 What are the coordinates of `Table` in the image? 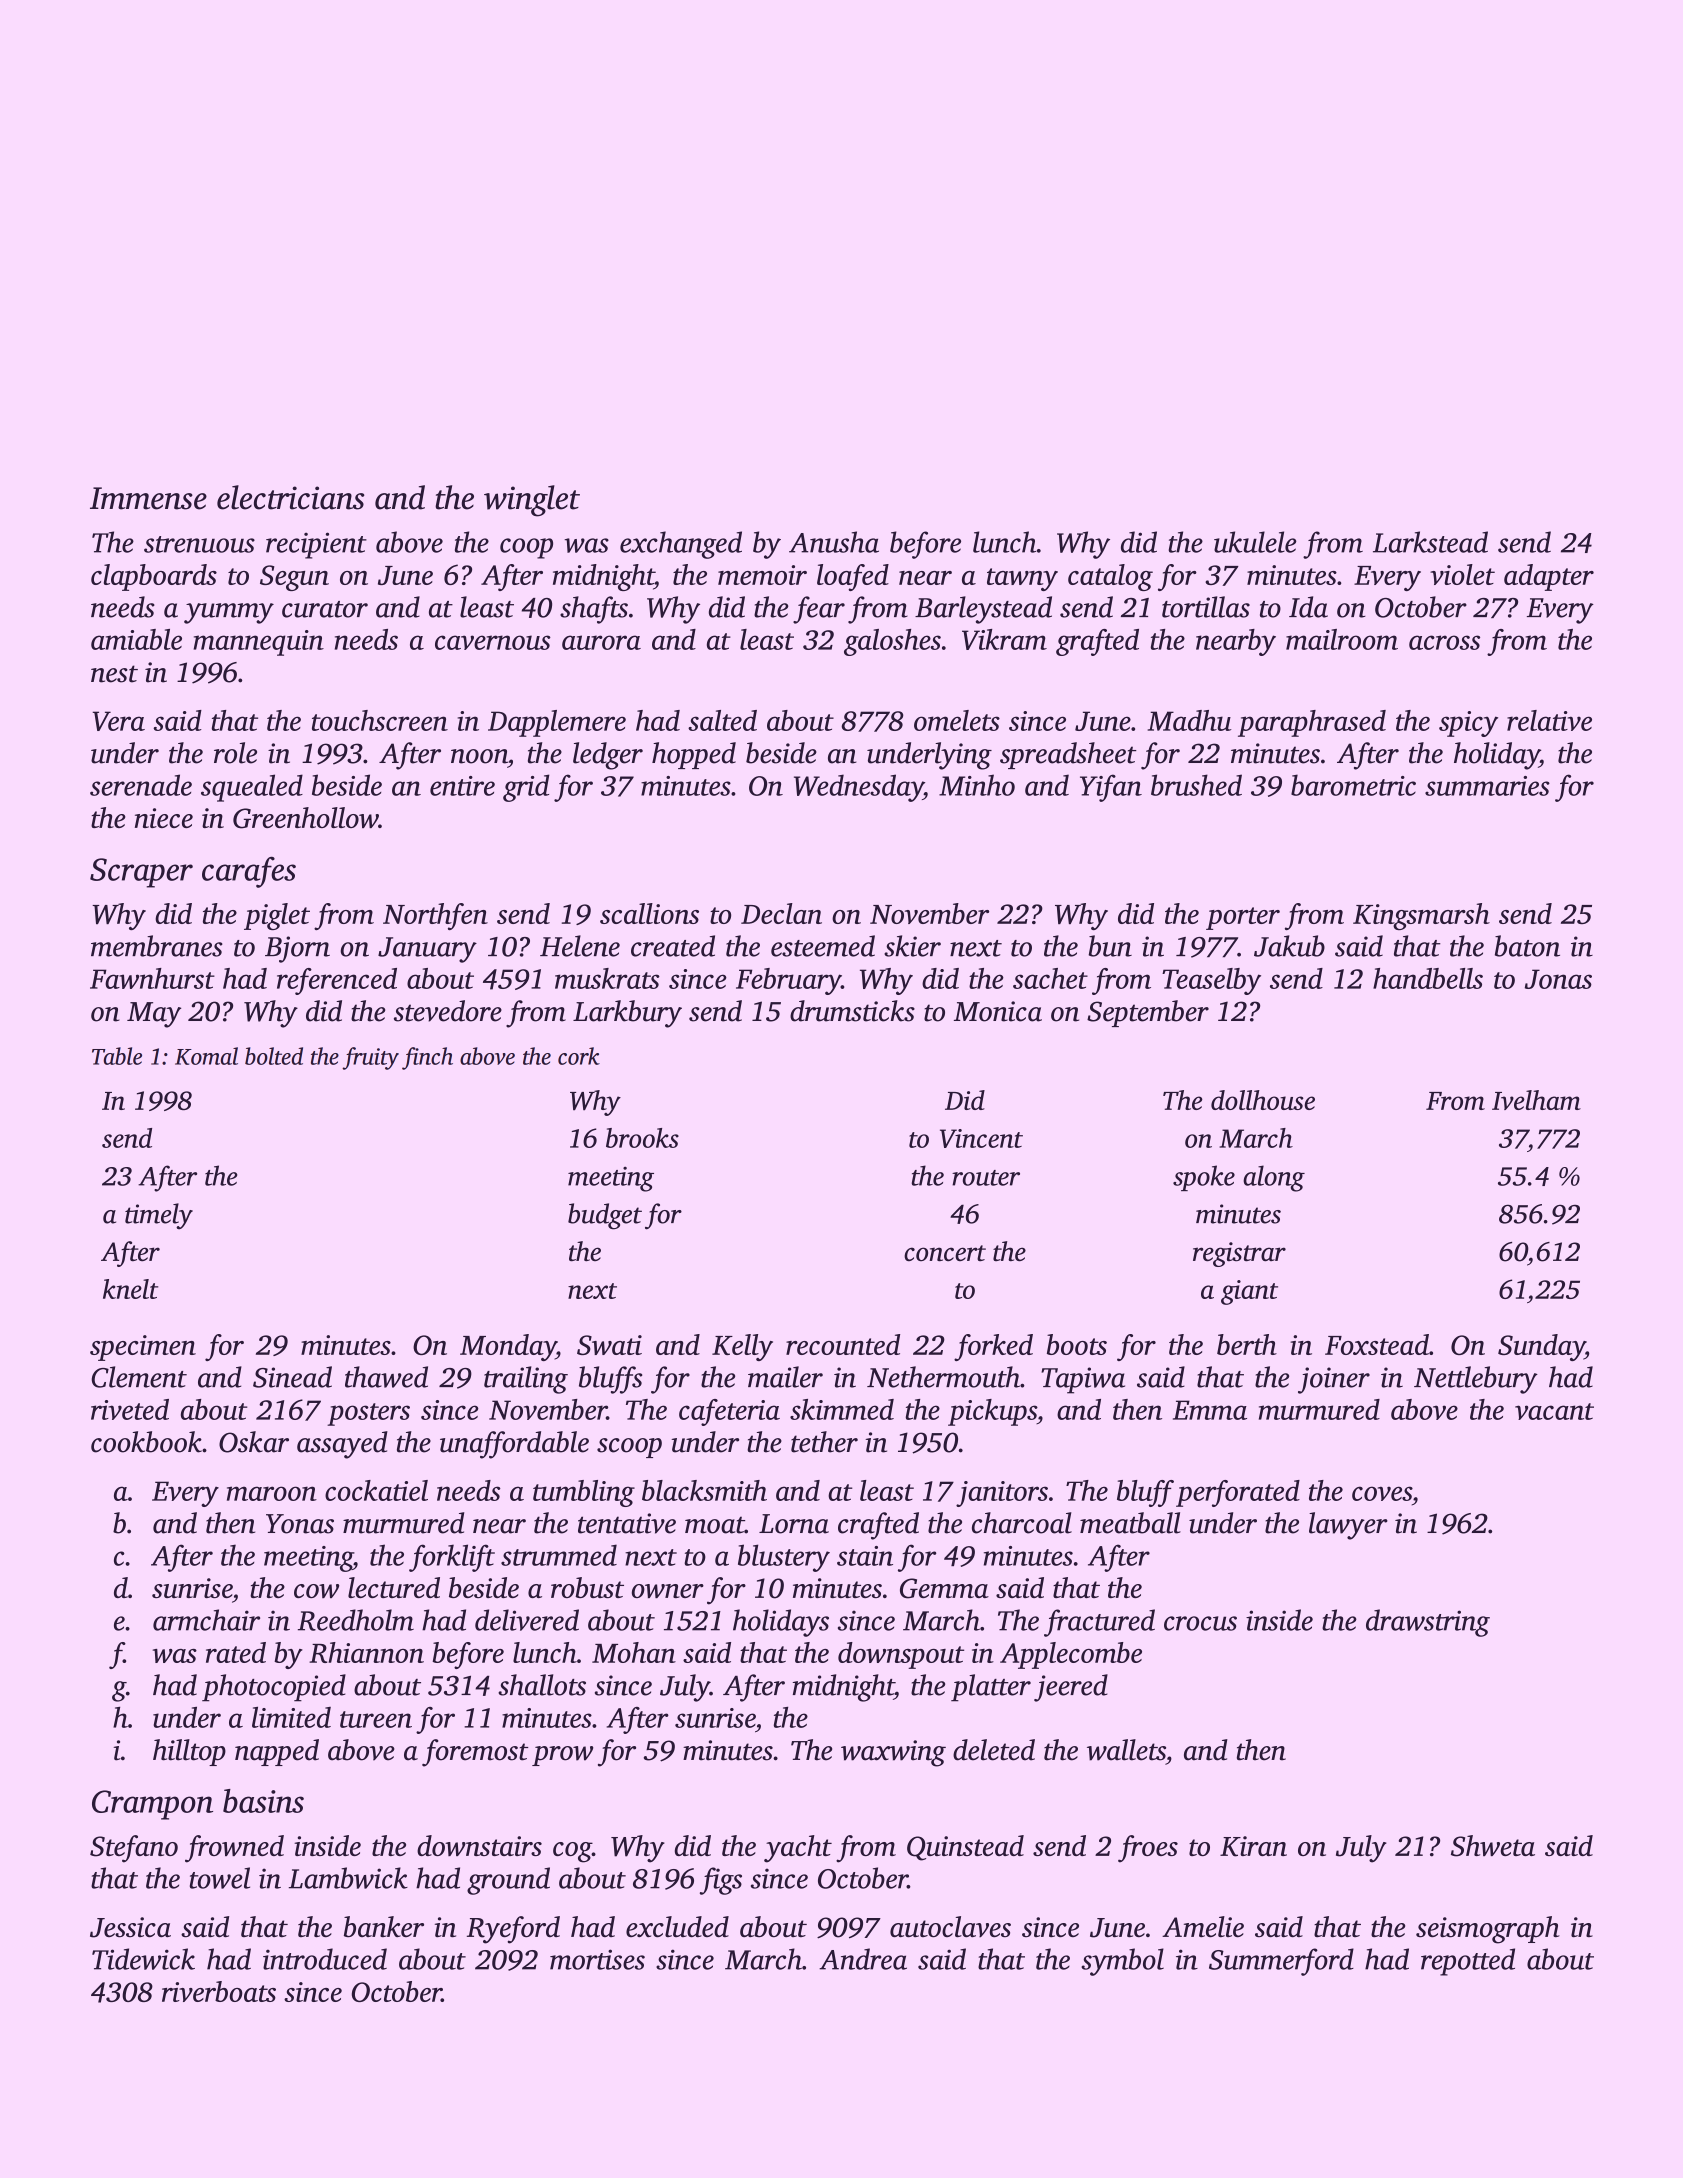 It's located at (117, 1056).
